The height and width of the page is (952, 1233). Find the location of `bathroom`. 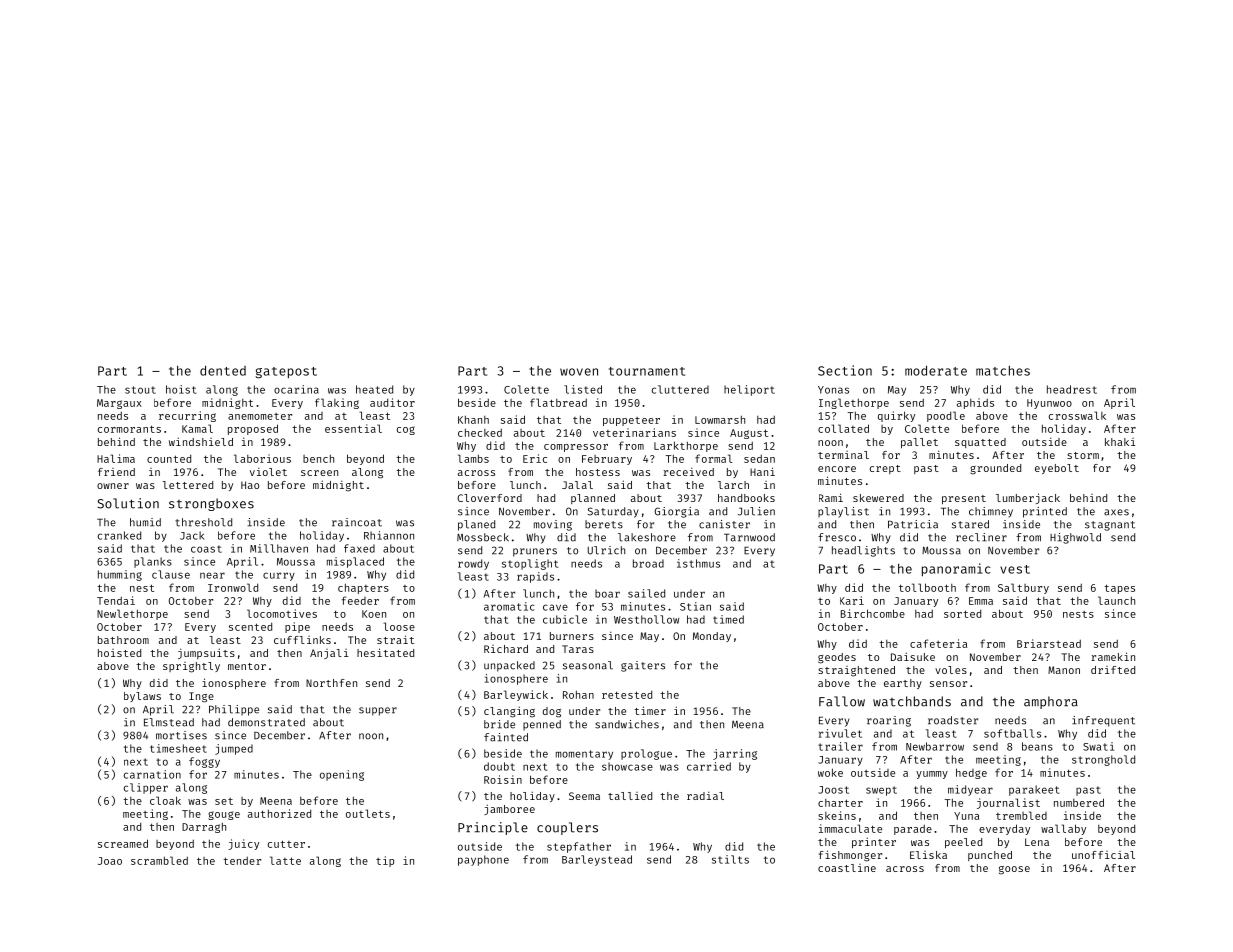

bathroom is located at coordinates (123, 640).
